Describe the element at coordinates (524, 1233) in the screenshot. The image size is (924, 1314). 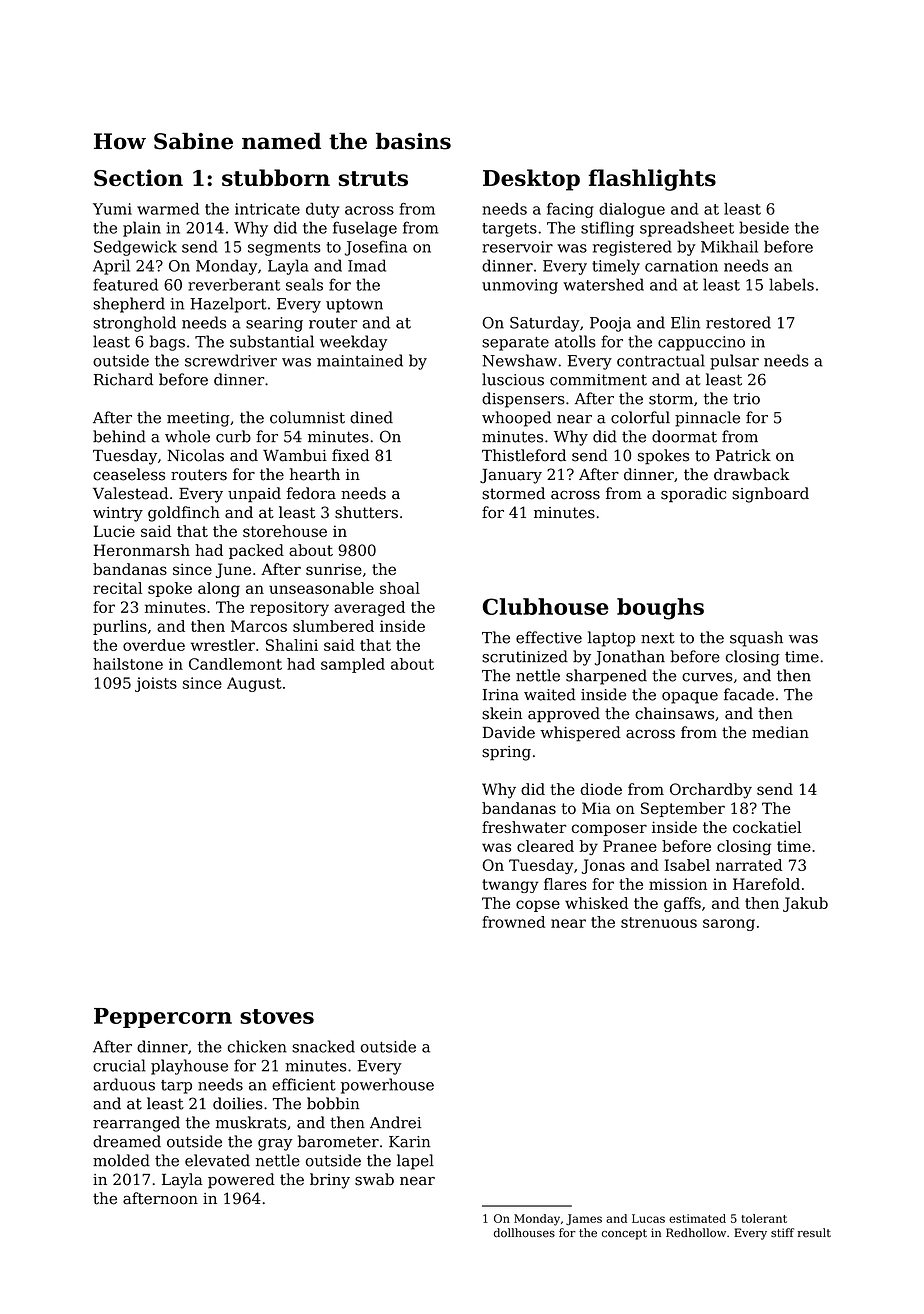
I see `dollhouses` at that location.
